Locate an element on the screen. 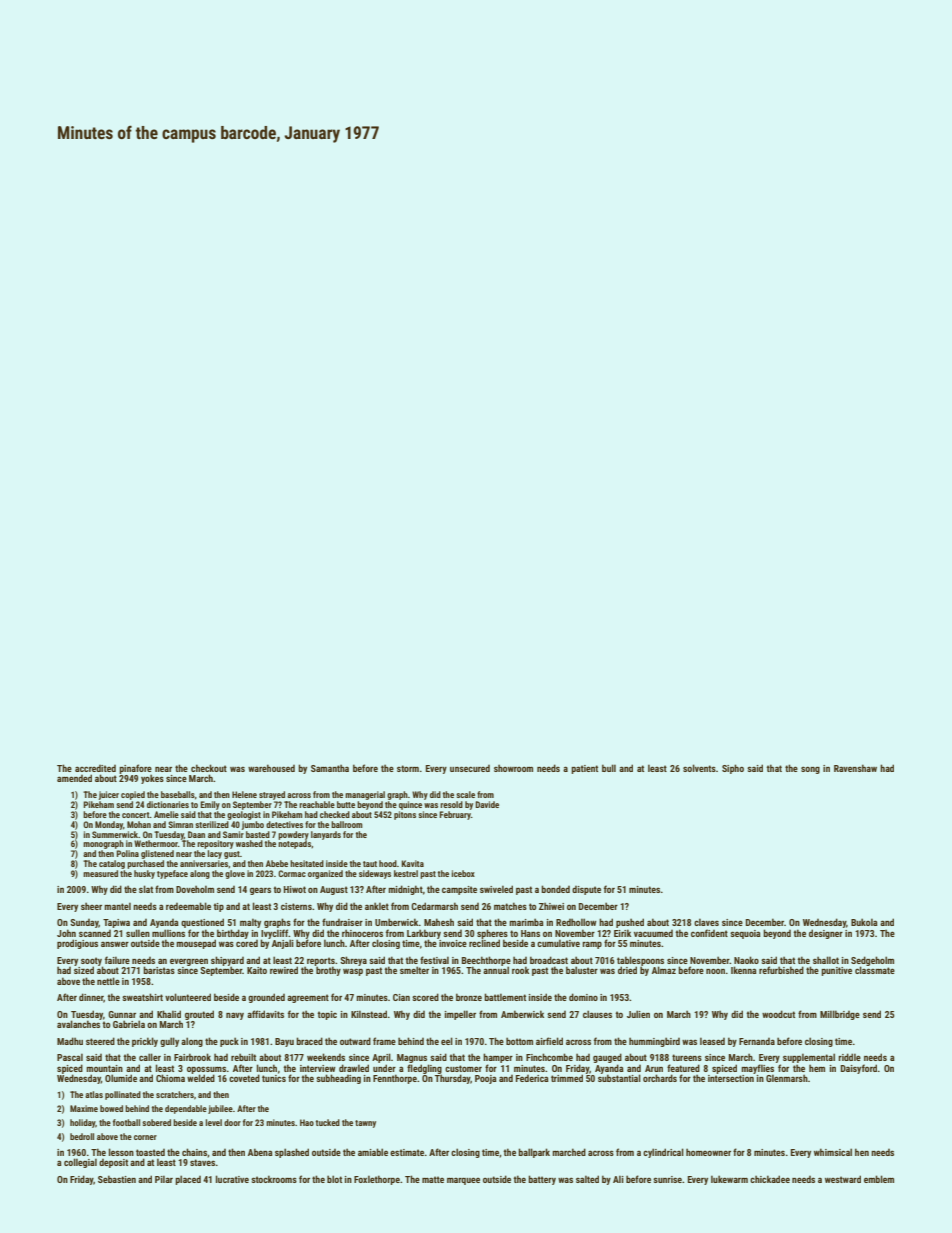  Bukola is located at coordinates (864, 922).
